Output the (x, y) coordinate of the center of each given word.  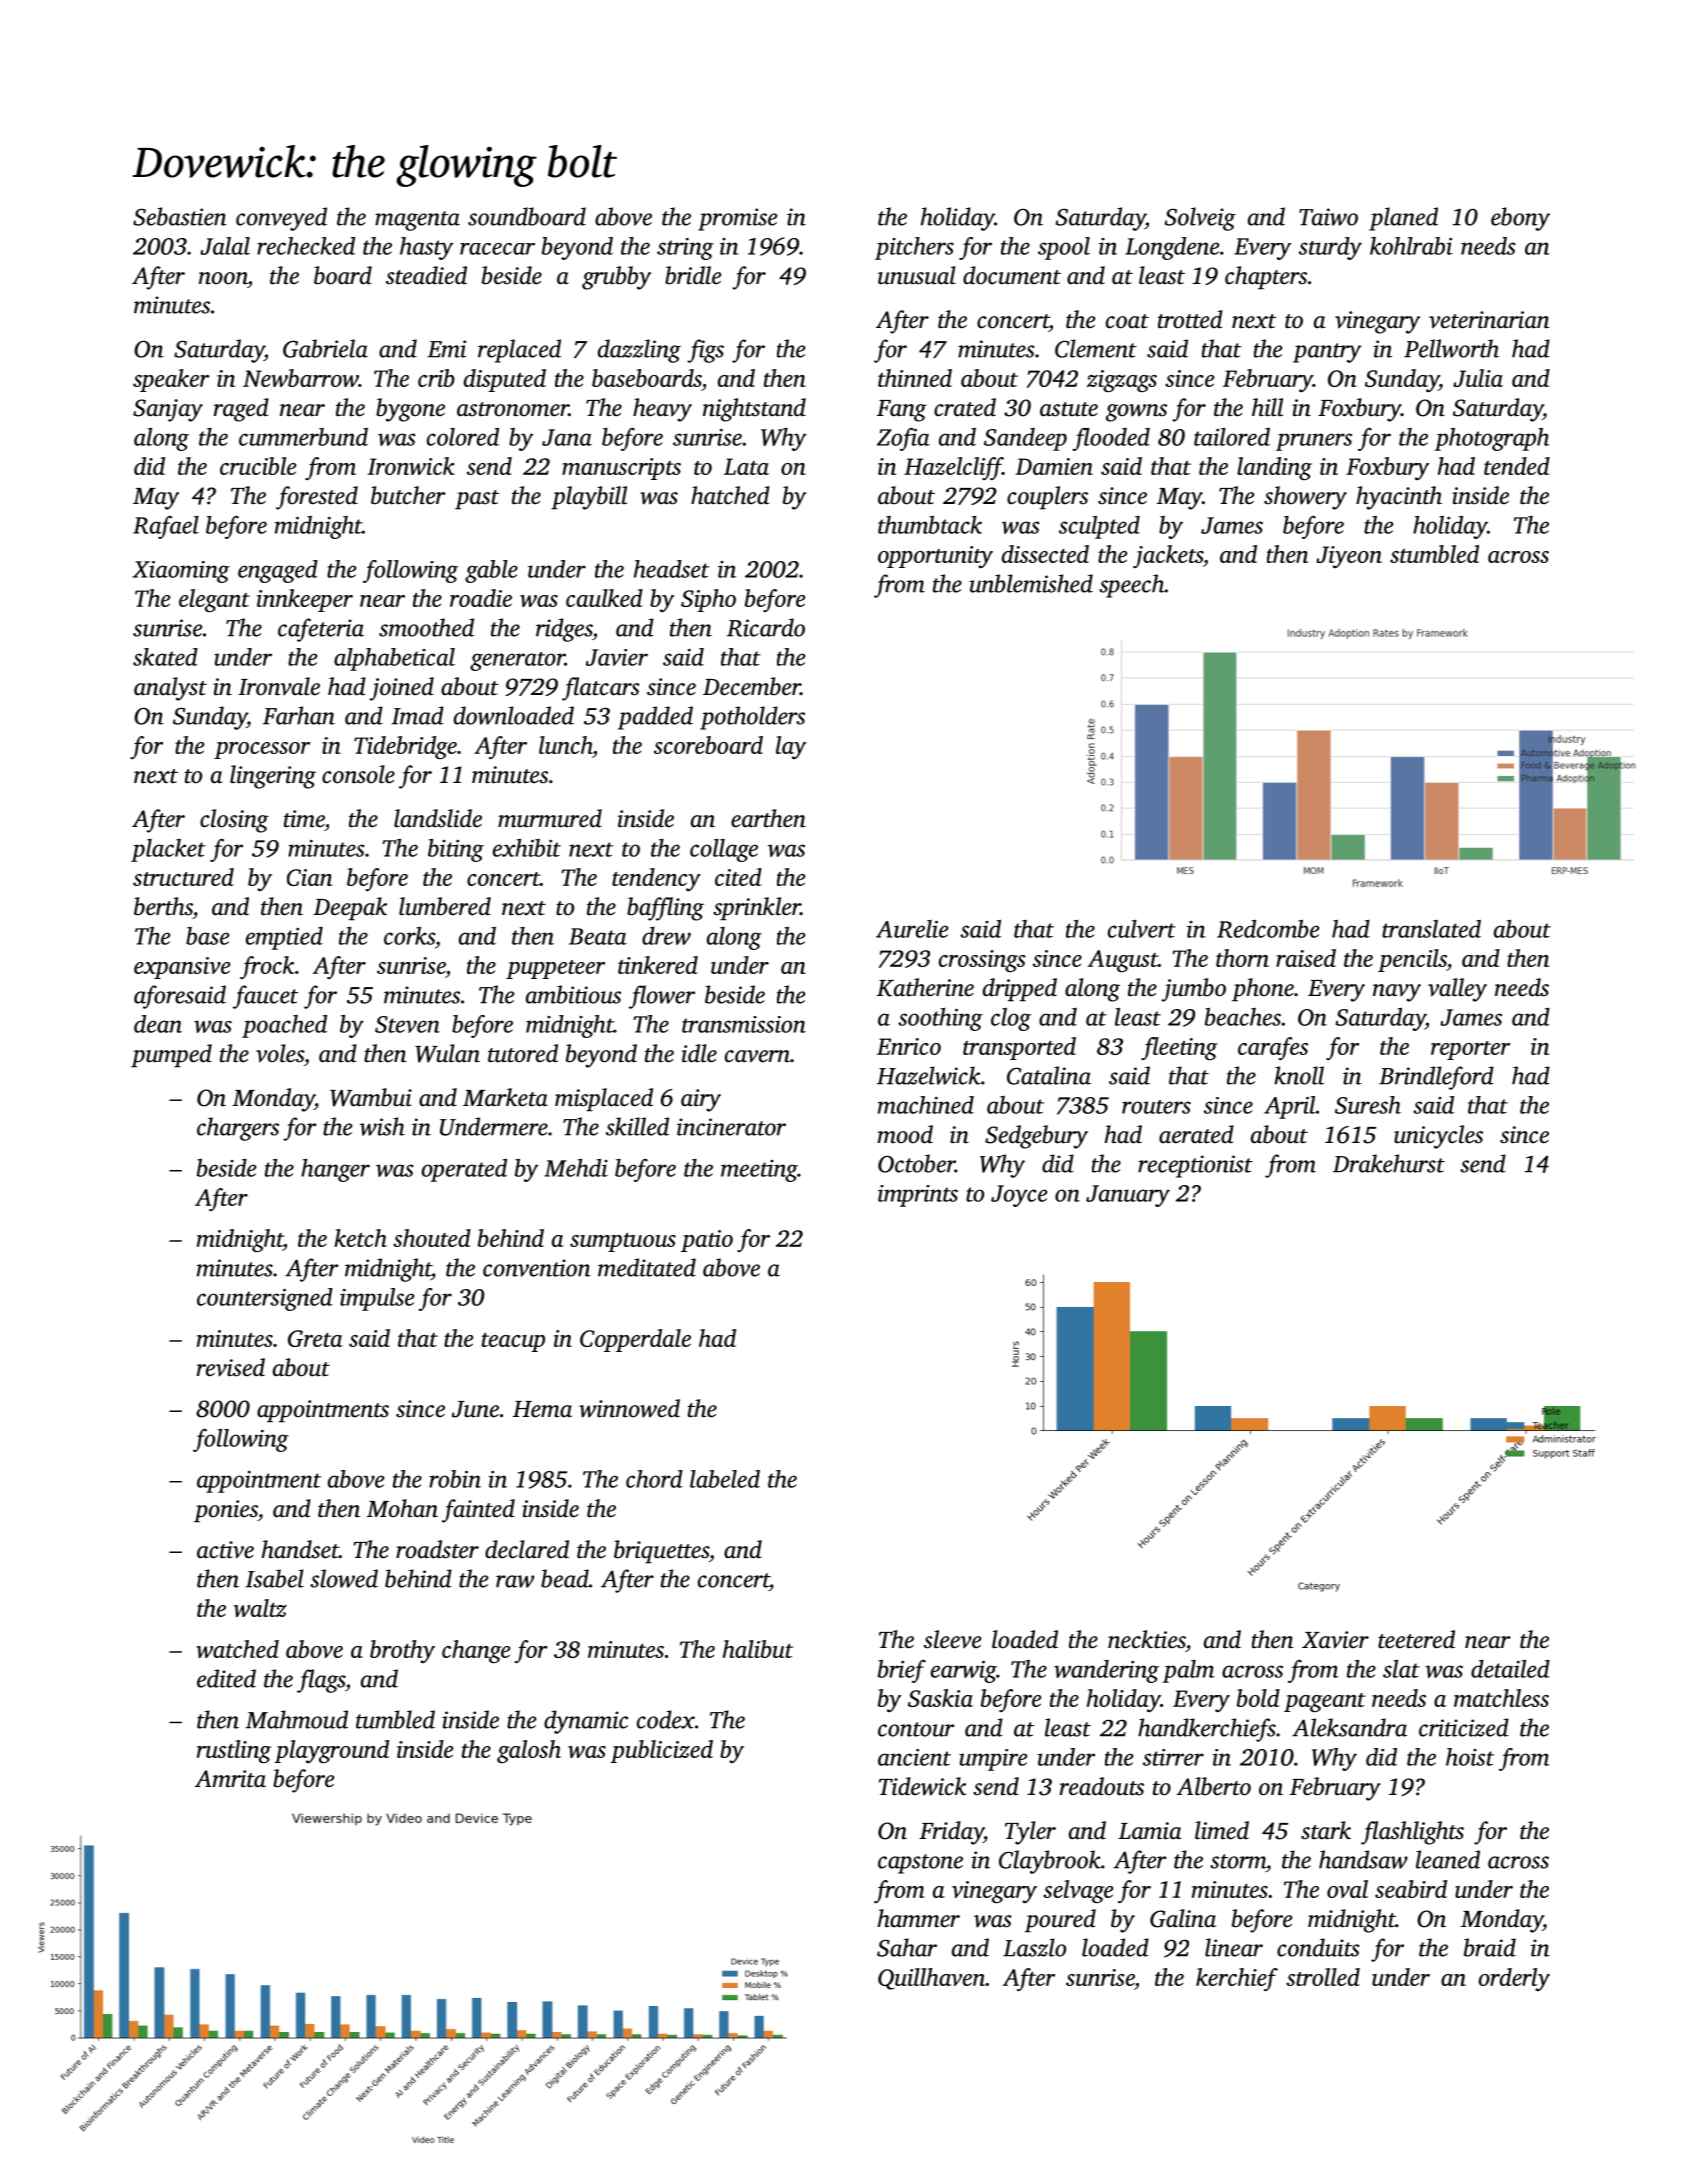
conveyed (281, 219)
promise (737, 219)
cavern (757, 1056)
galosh (529, 1751)
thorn (1242, 958)
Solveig (1200, 219)
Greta (315, 1338)
